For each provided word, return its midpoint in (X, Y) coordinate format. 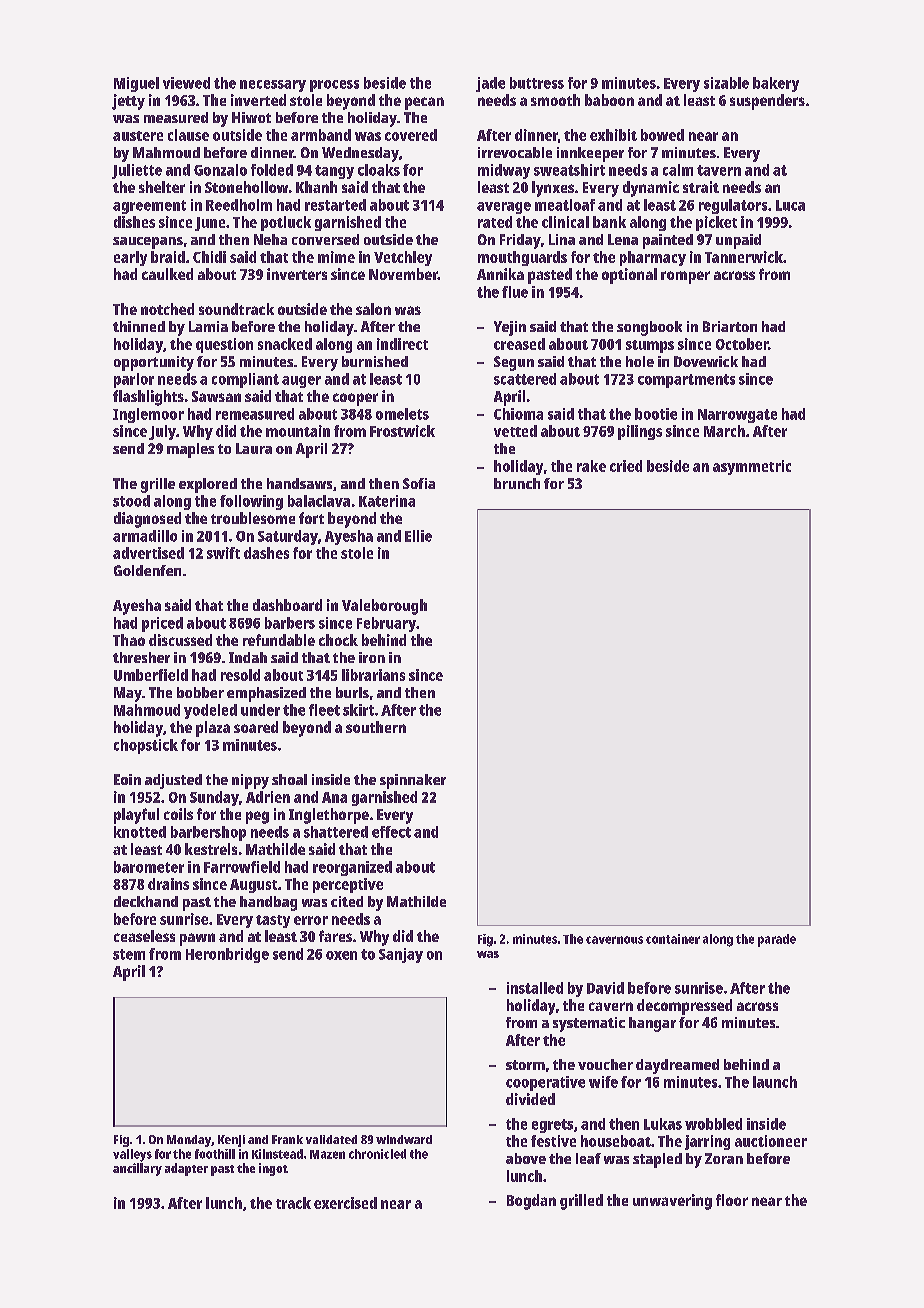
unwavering (672, 1202)
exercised (345, 1203)
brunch (517, 483)
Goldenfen (147, 570)
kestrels (211, 849)
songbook (649, 328)
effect (391, 832)
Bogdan (531, 1202)
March (724, 431)
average (504, 208)
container (673, 939)
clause (188, 135)
